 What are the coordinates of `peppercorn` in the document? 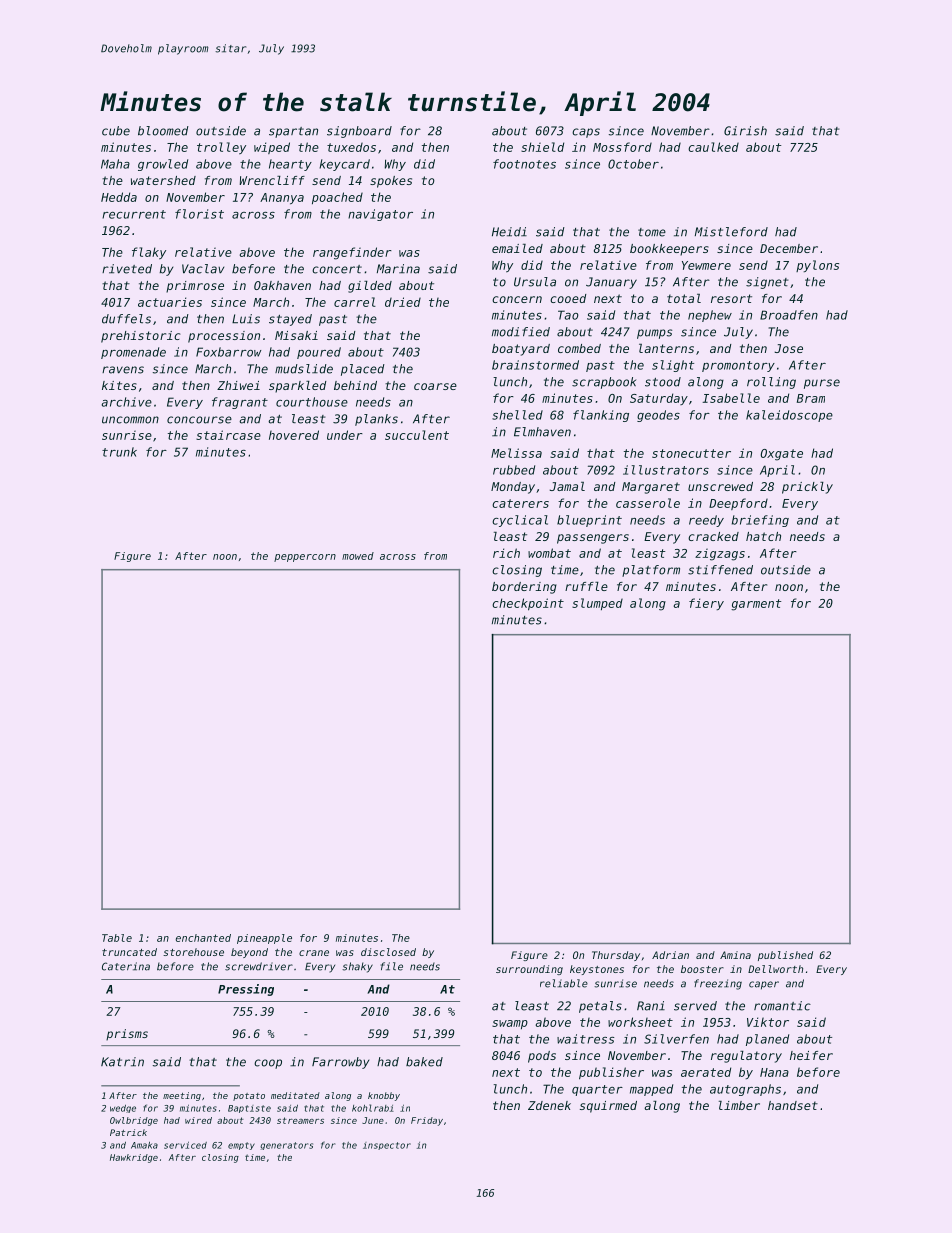 It's located at (305, 558).
